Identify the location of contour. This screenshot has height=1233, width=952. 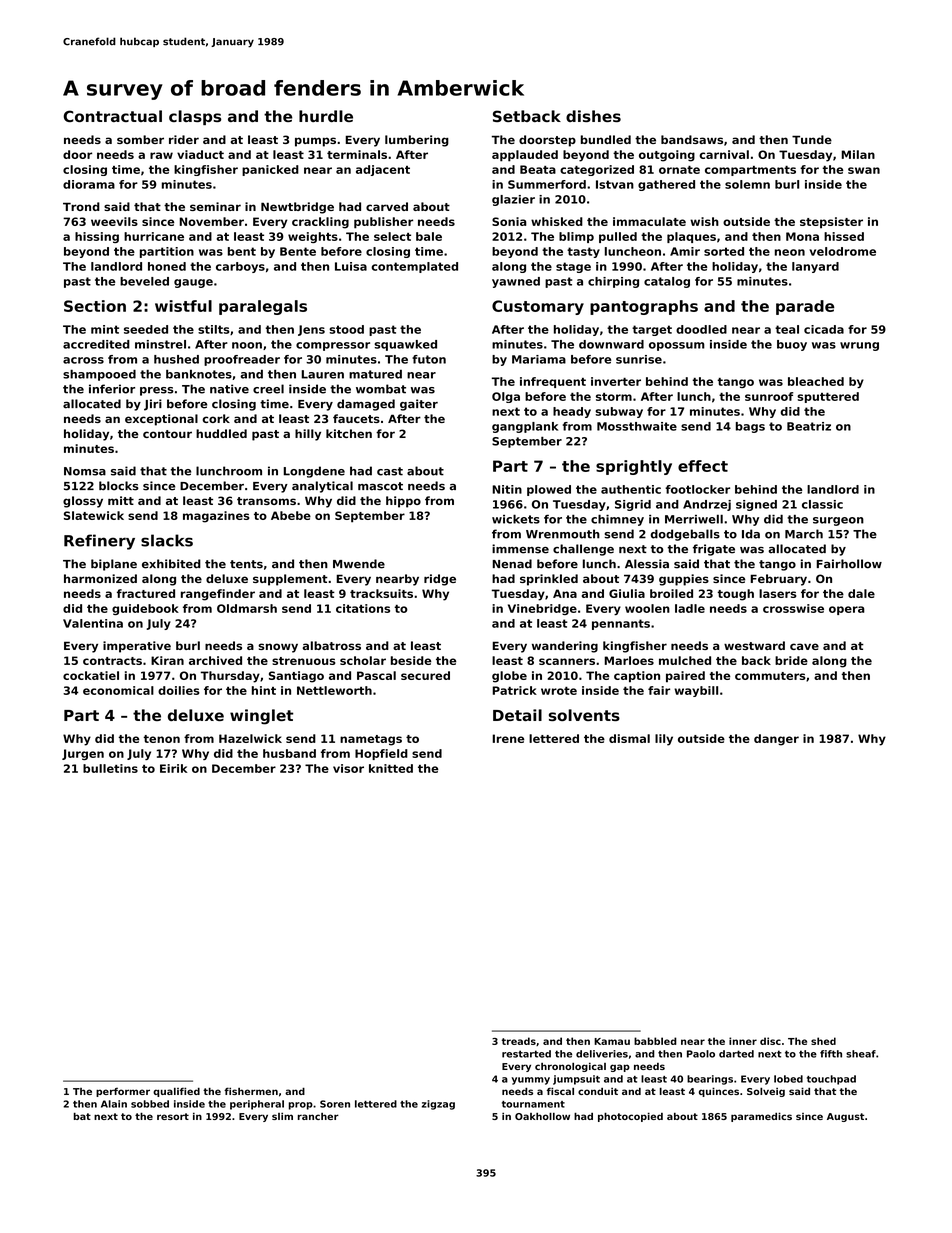
(167, 434).
